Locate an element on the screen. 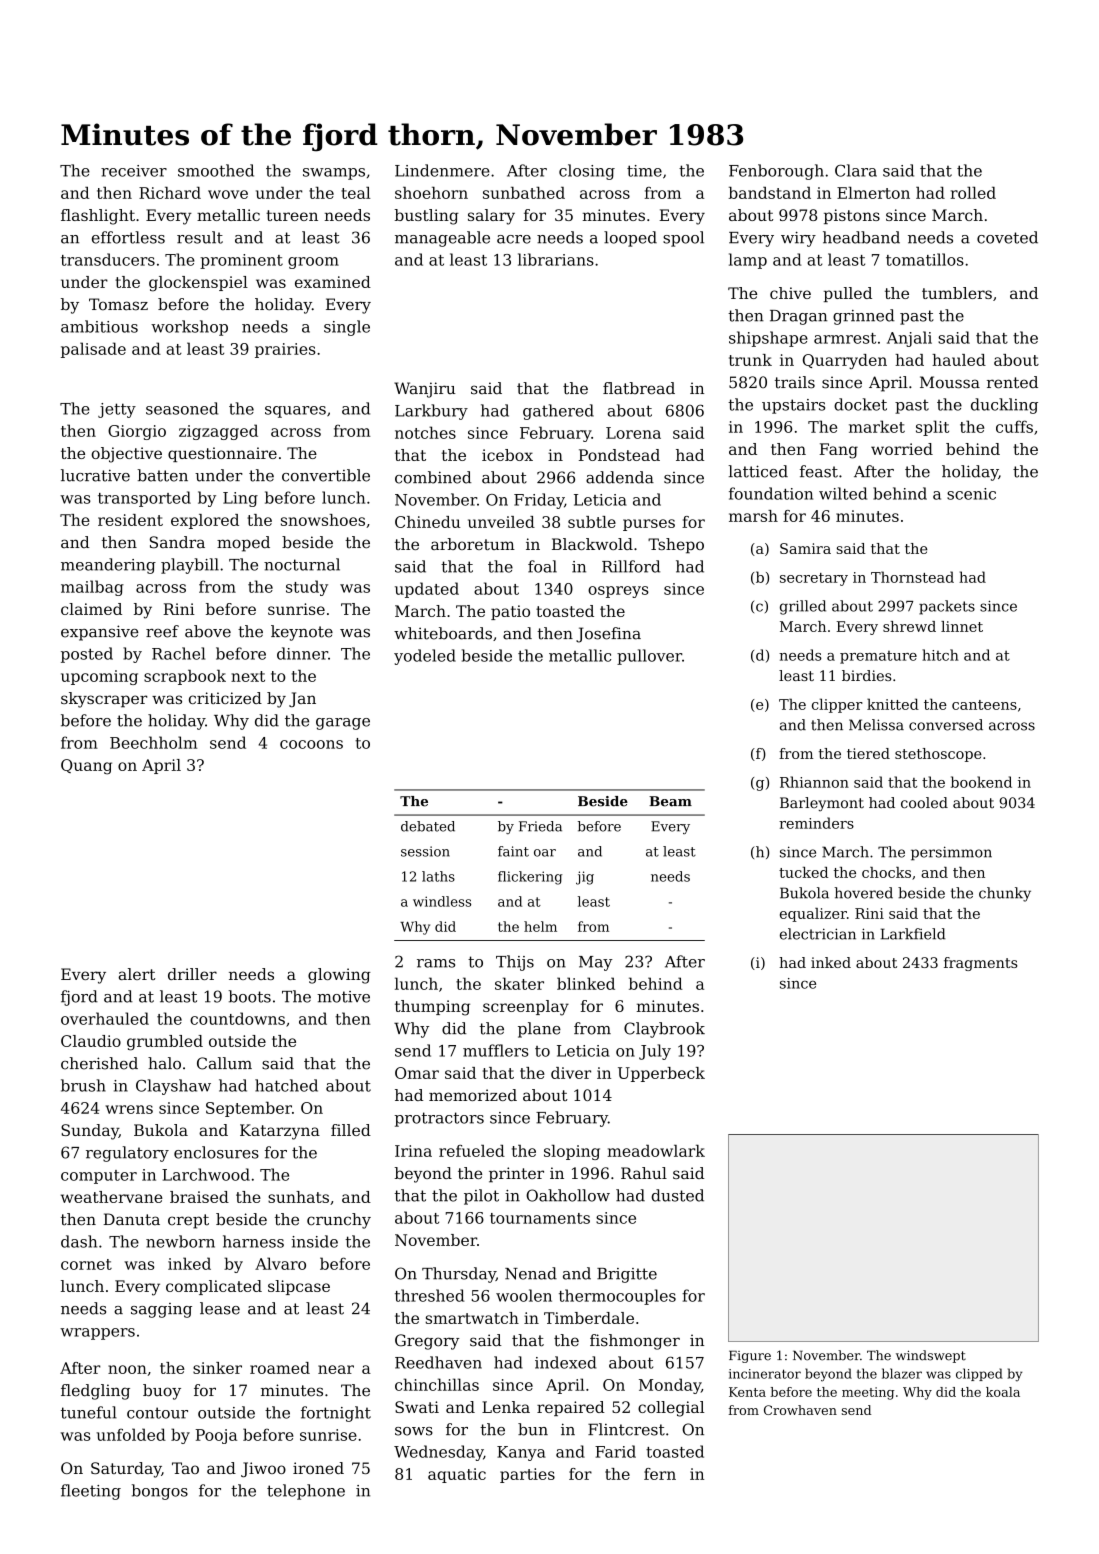  Timberdale is located at coordinates (589, 1318).
